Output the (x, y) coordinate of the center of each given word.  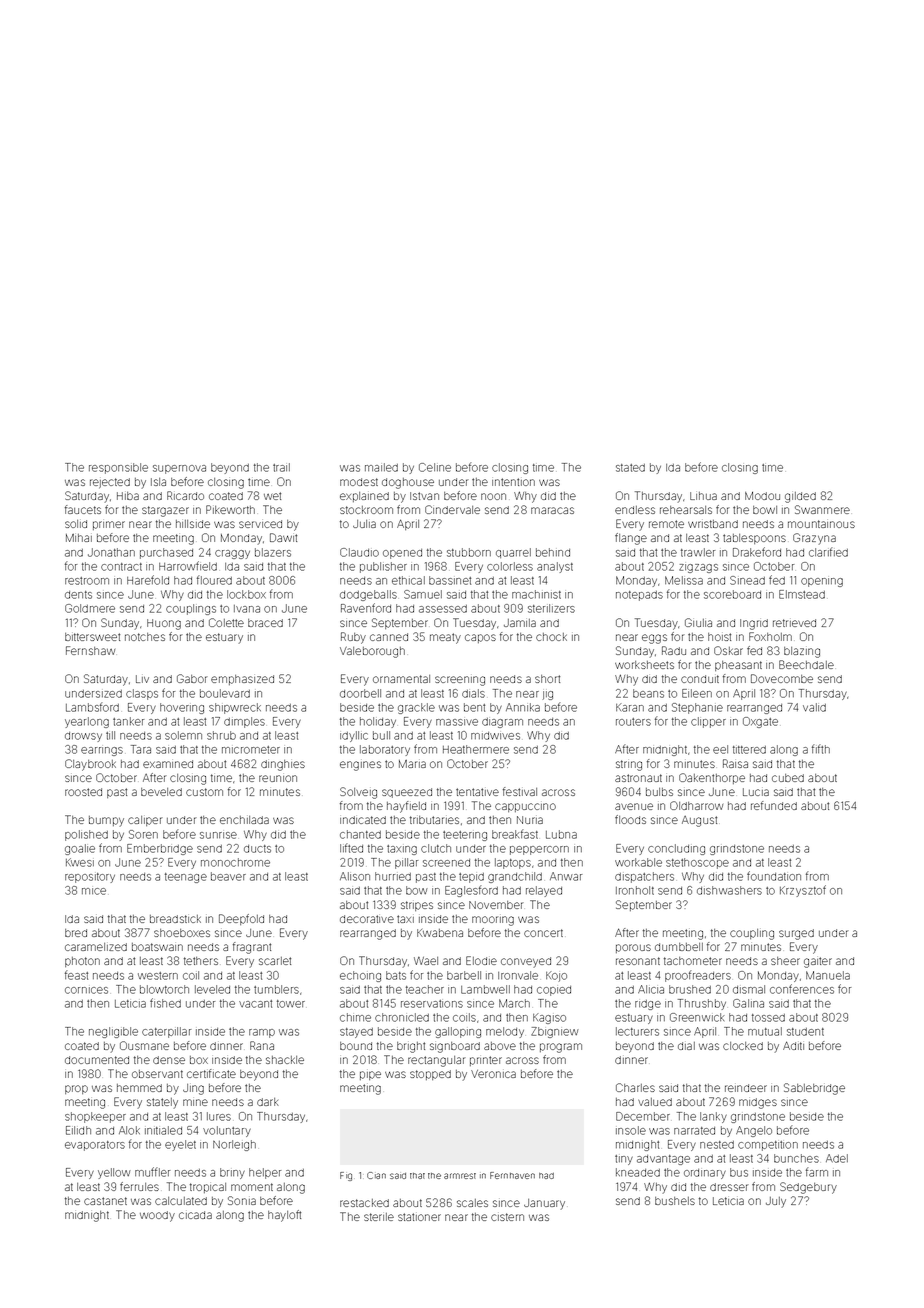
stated (630, 468)
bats (396, 975)
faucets (83, 509)
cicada (195, 1215)
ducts (257, 849)
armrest (460, 1176)
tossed (768, 1018)
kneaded (638, 1172)
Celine (435, 467)
